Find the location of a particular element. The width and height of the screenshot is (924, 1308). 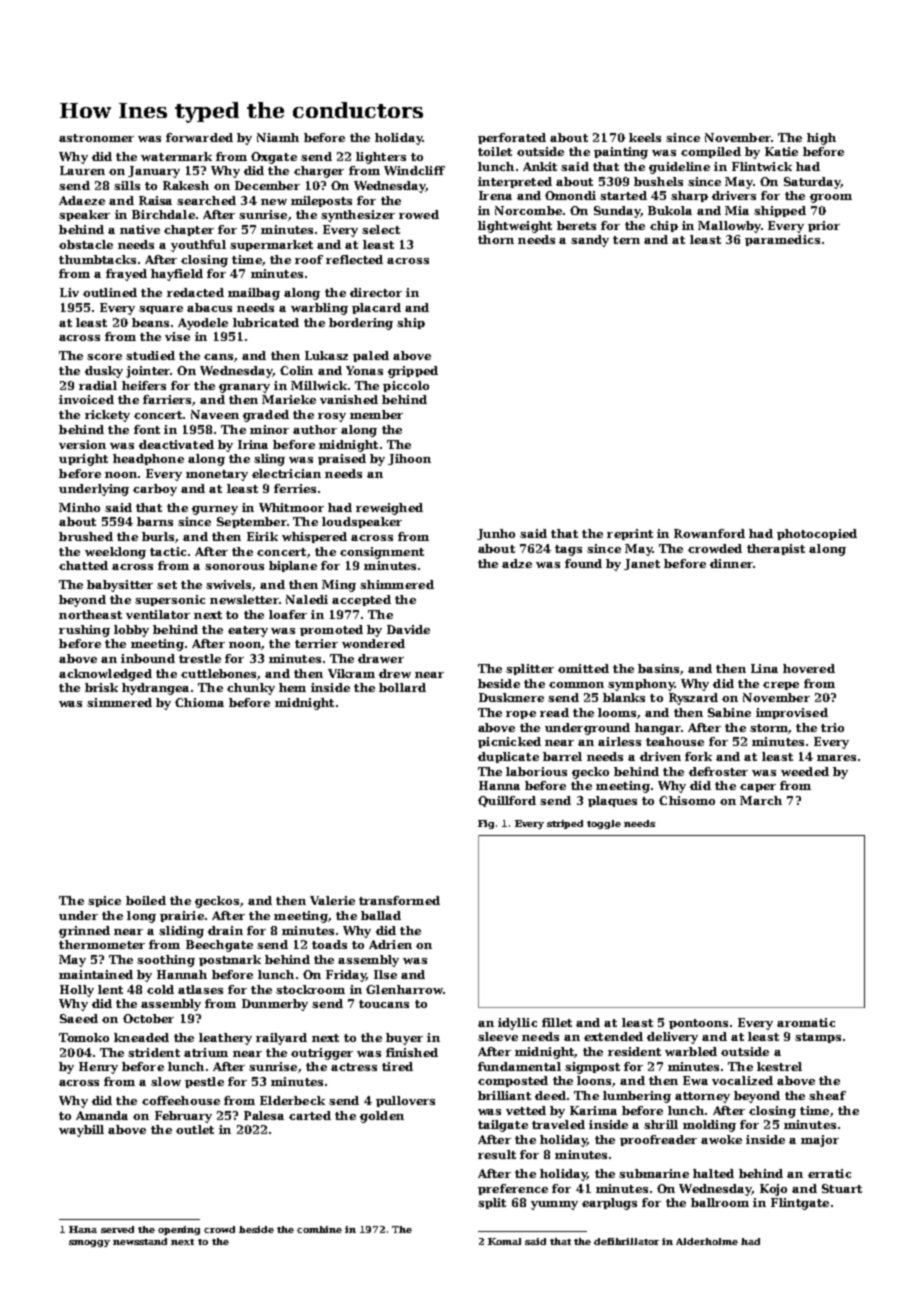

December is located at coordinates (267, 185).
